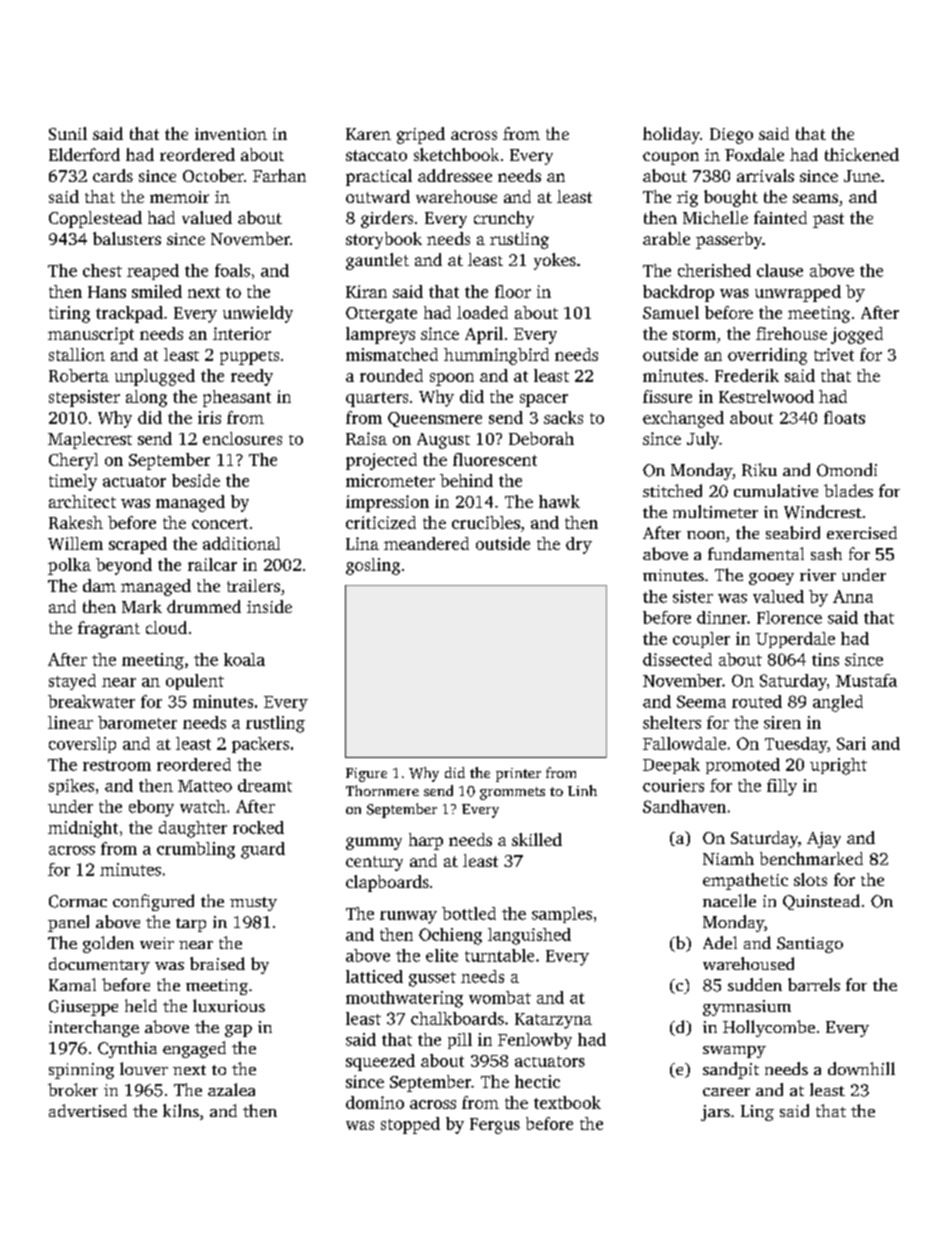  I want to click on Maplecrest, so click(90, 440).
